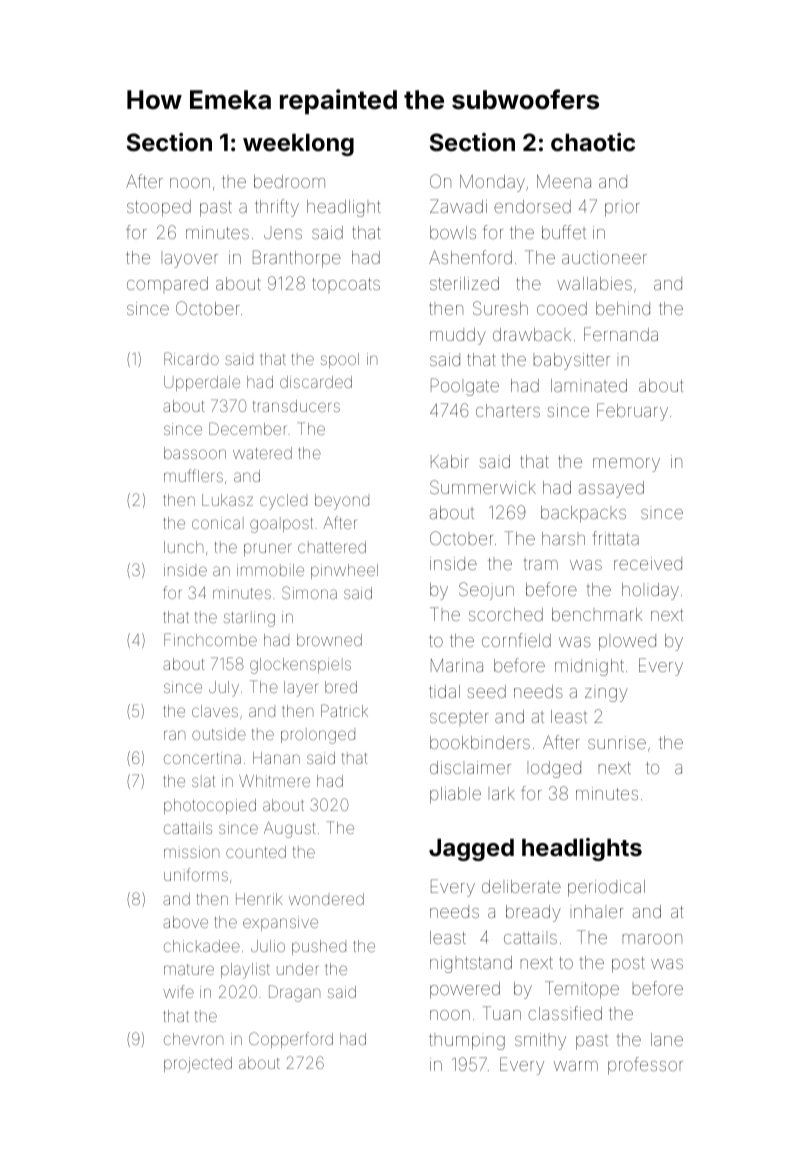 This screenshot has width=810, height=1150. What do you see at coordinates (572, 361) in the screenshot?
I see `babysitter` at bounding box center [572, 361].
